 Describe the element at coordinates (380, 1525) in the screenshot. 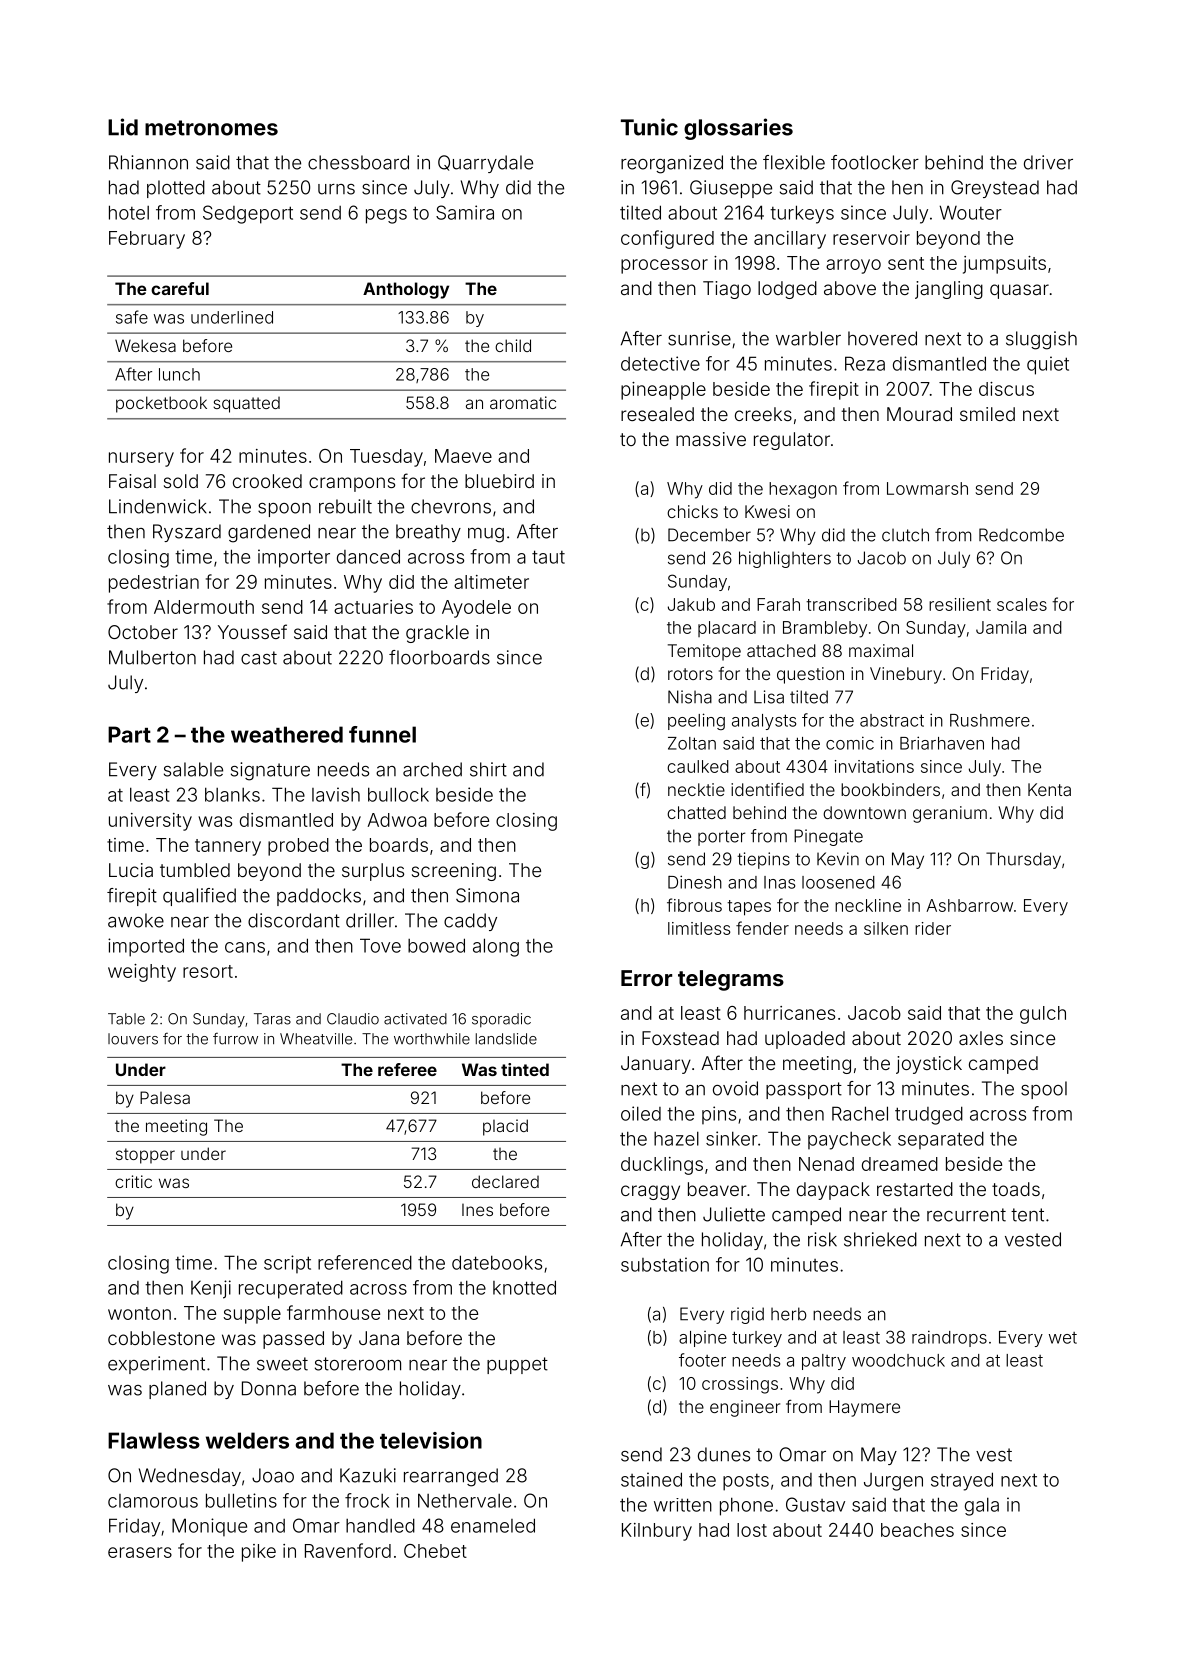

I see `handled` at that location.
